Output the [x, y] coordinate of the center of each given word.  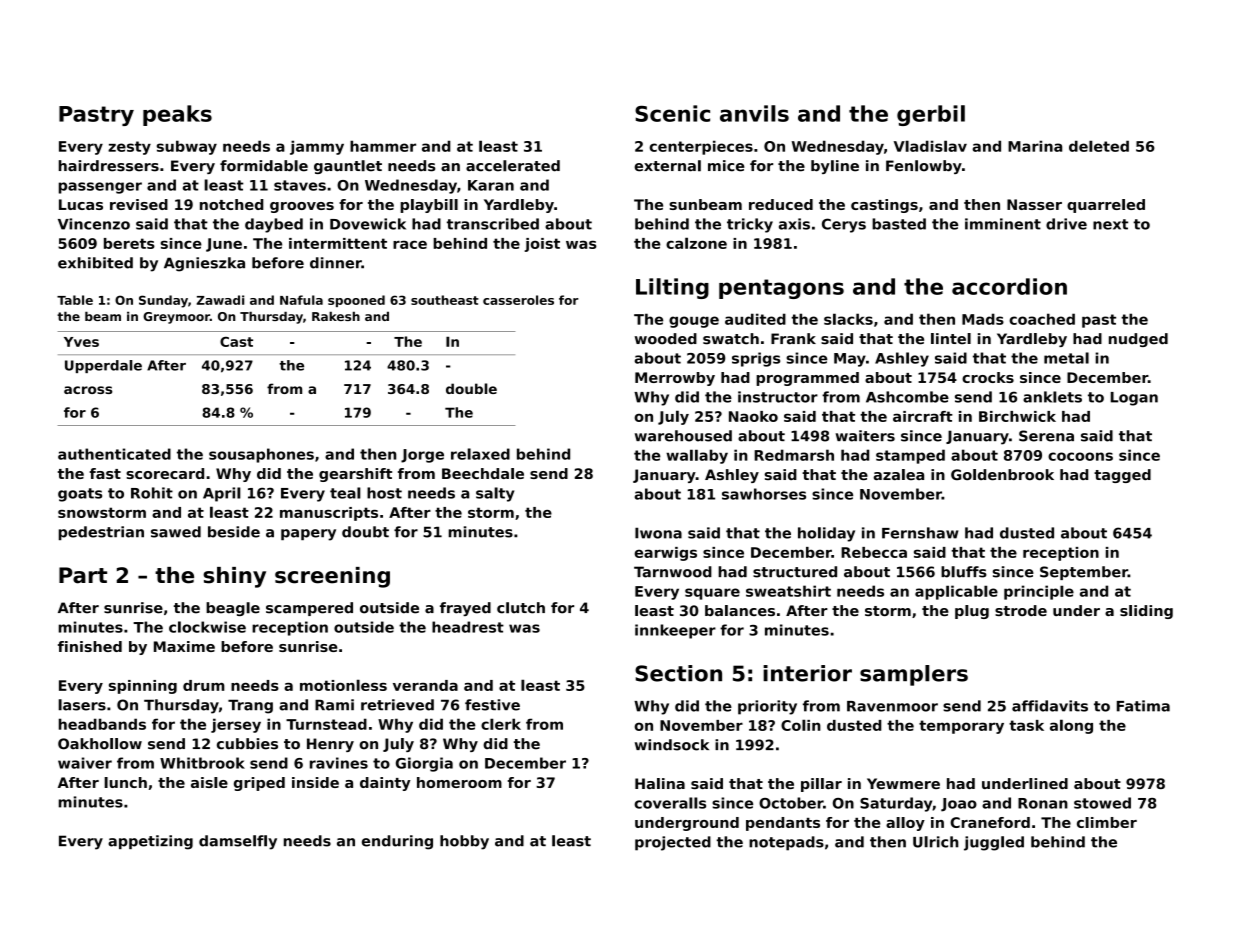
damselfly [238, 842]
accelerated [513, 166]
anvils [754, 113]
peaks [177, 115]
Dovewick [368, 224]
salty [495, 494]
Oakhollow [100, 744]
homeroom [459, 782]
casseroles [518, 300]
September [1084, 573]
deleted [1099, 146]
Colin [801, 725]
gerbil [931, 115]
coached [1042, 319]
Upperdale [103, 366]
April [222, 494]
